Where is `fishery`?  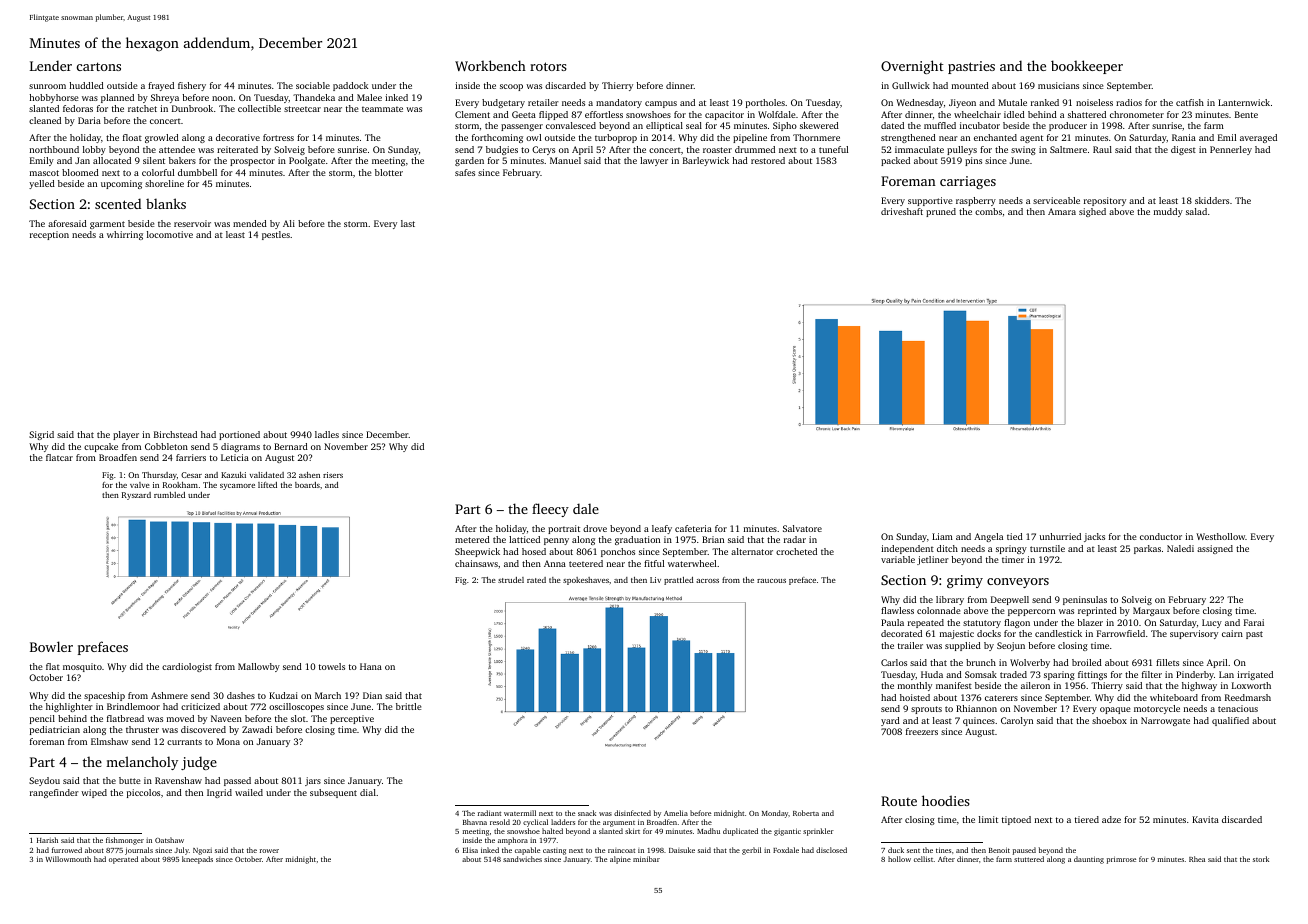
fishery is located at coordinates (192, 86).
